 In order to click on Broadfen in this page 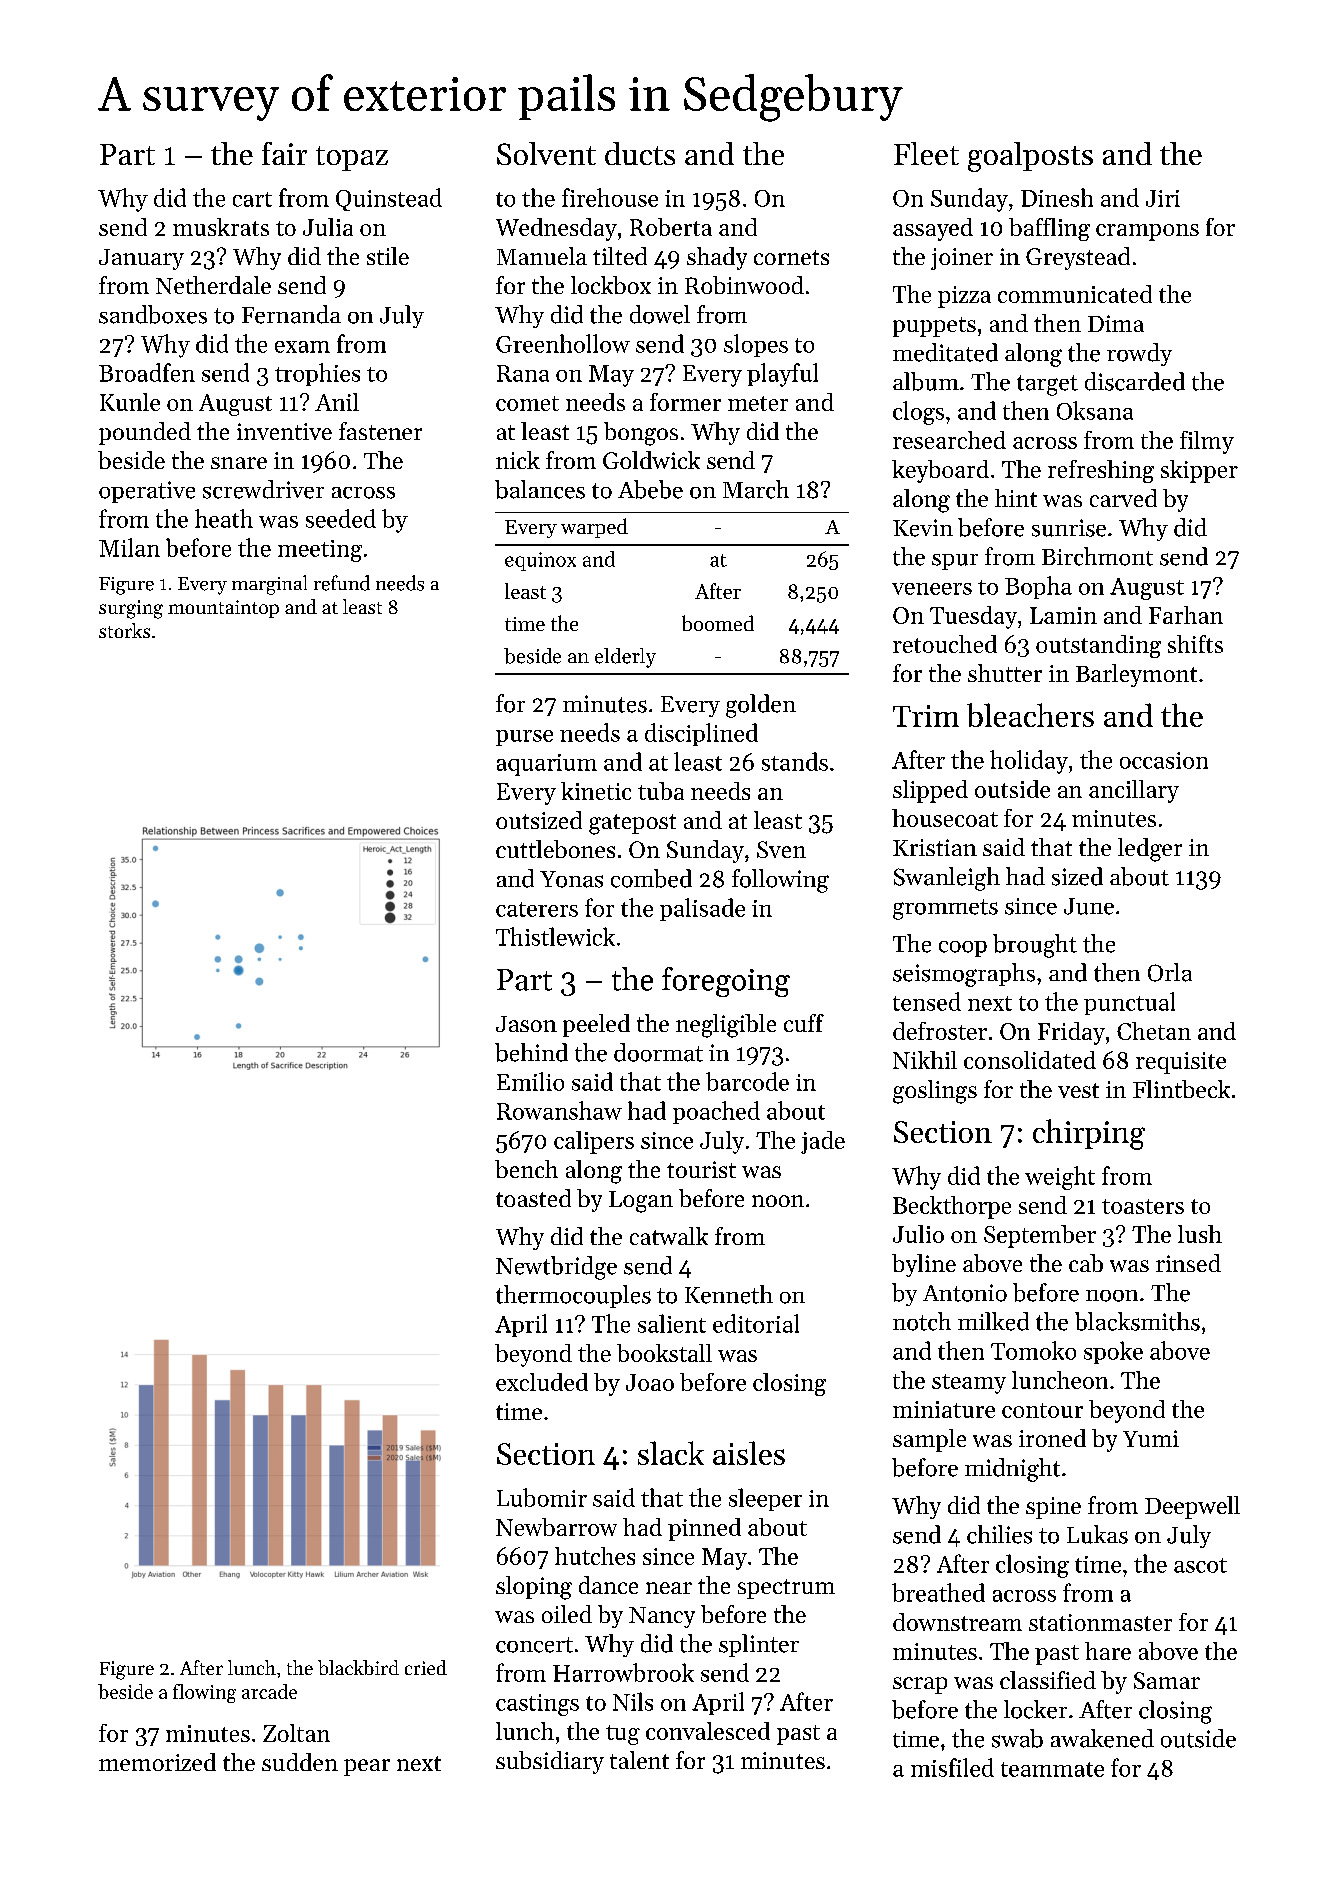, I will do `click(147, 372)`.
